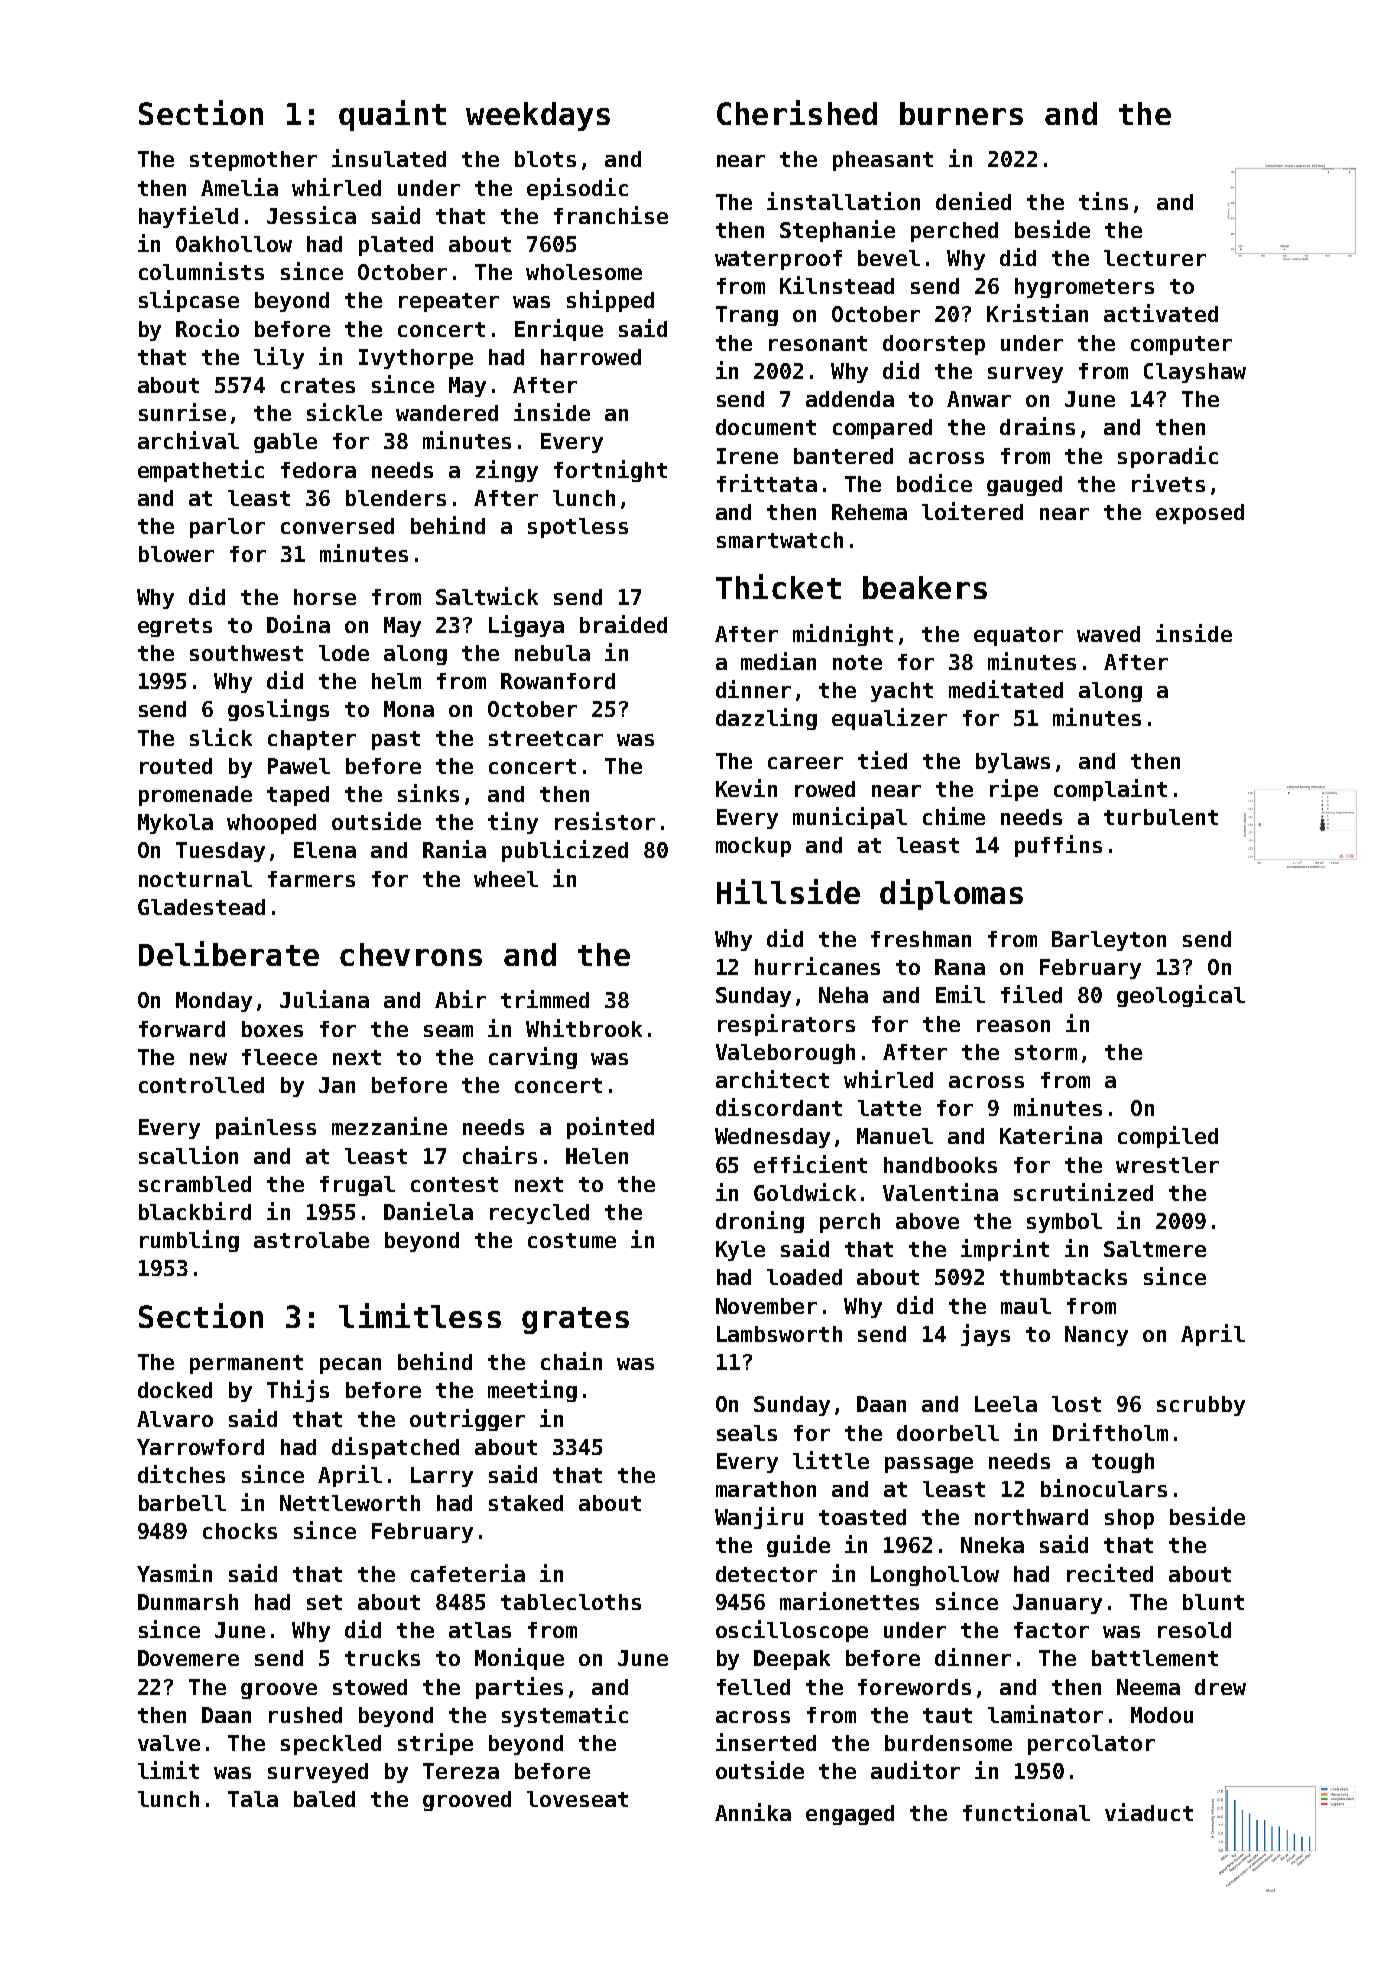 The height and width of the screenshot is (1969, 1386). I want to click on Annika, so click(753, 1812).
